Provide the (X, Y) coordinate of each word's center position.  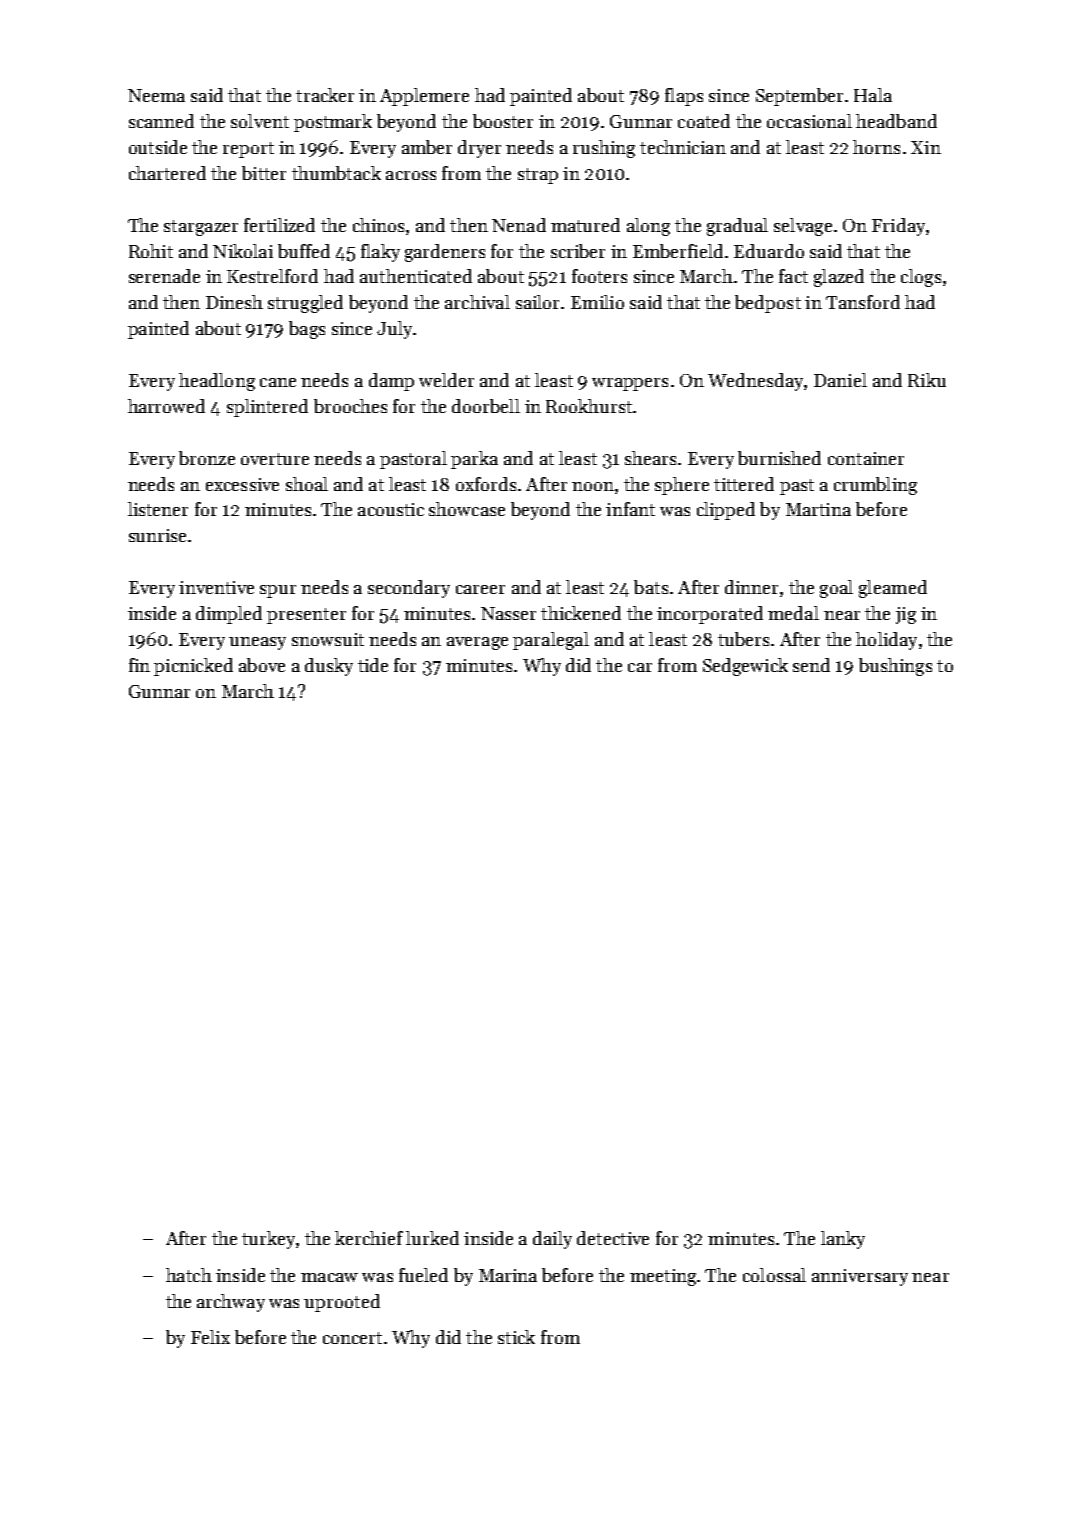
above (262, 665)
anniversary (860, 1277)
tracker (325, 95)
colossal (774, 1275)
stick (516, 1337)
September (799, 97)
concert (352, 1338)
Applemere (424, 97)
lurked (432, 1238)
